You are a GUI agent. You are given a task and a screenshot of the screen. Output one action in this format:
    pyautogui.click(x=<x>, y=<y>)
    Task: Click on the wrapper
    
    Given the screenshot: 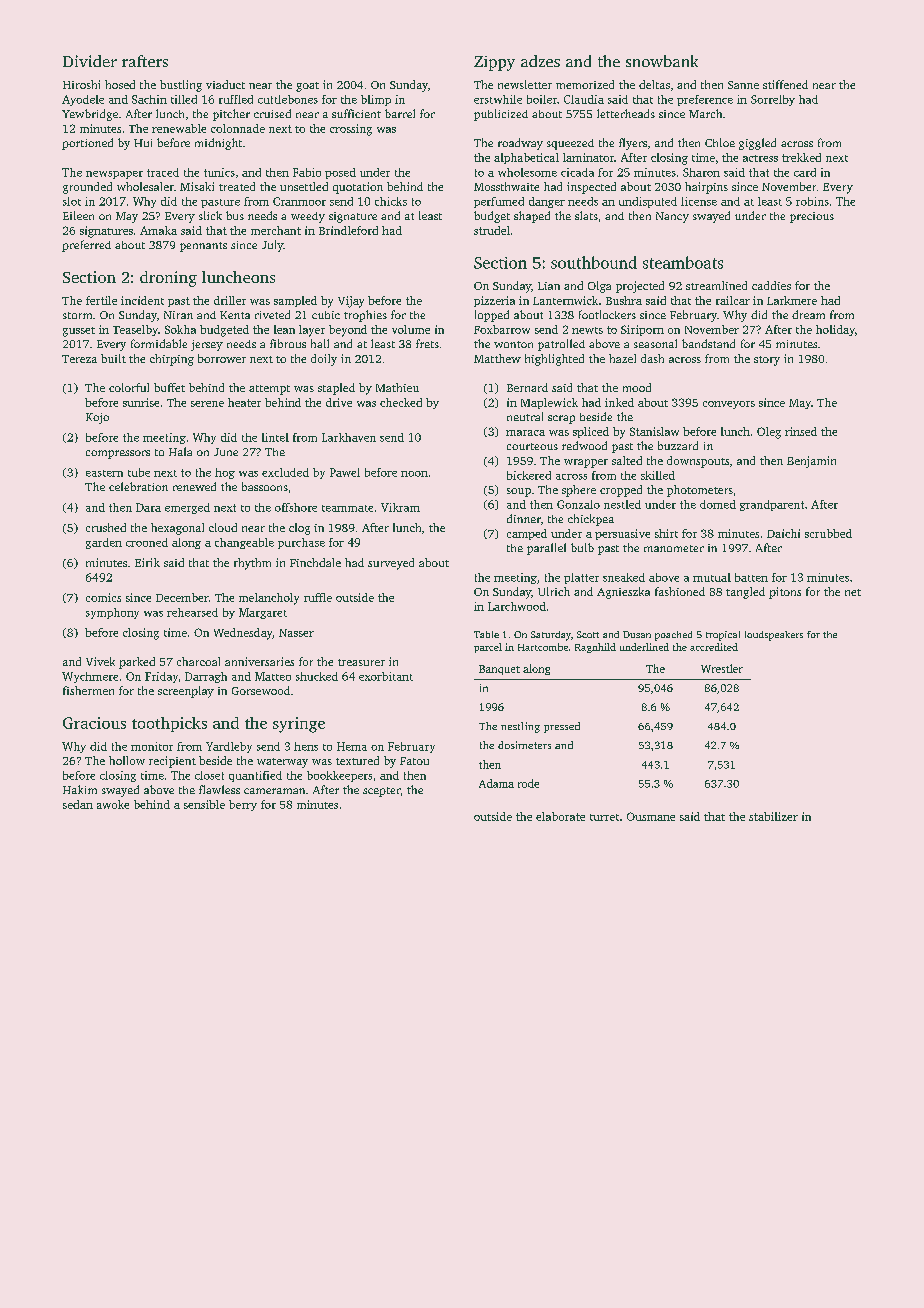 What is the action you would take?
    pyautogui.click(x=586, y=463)
